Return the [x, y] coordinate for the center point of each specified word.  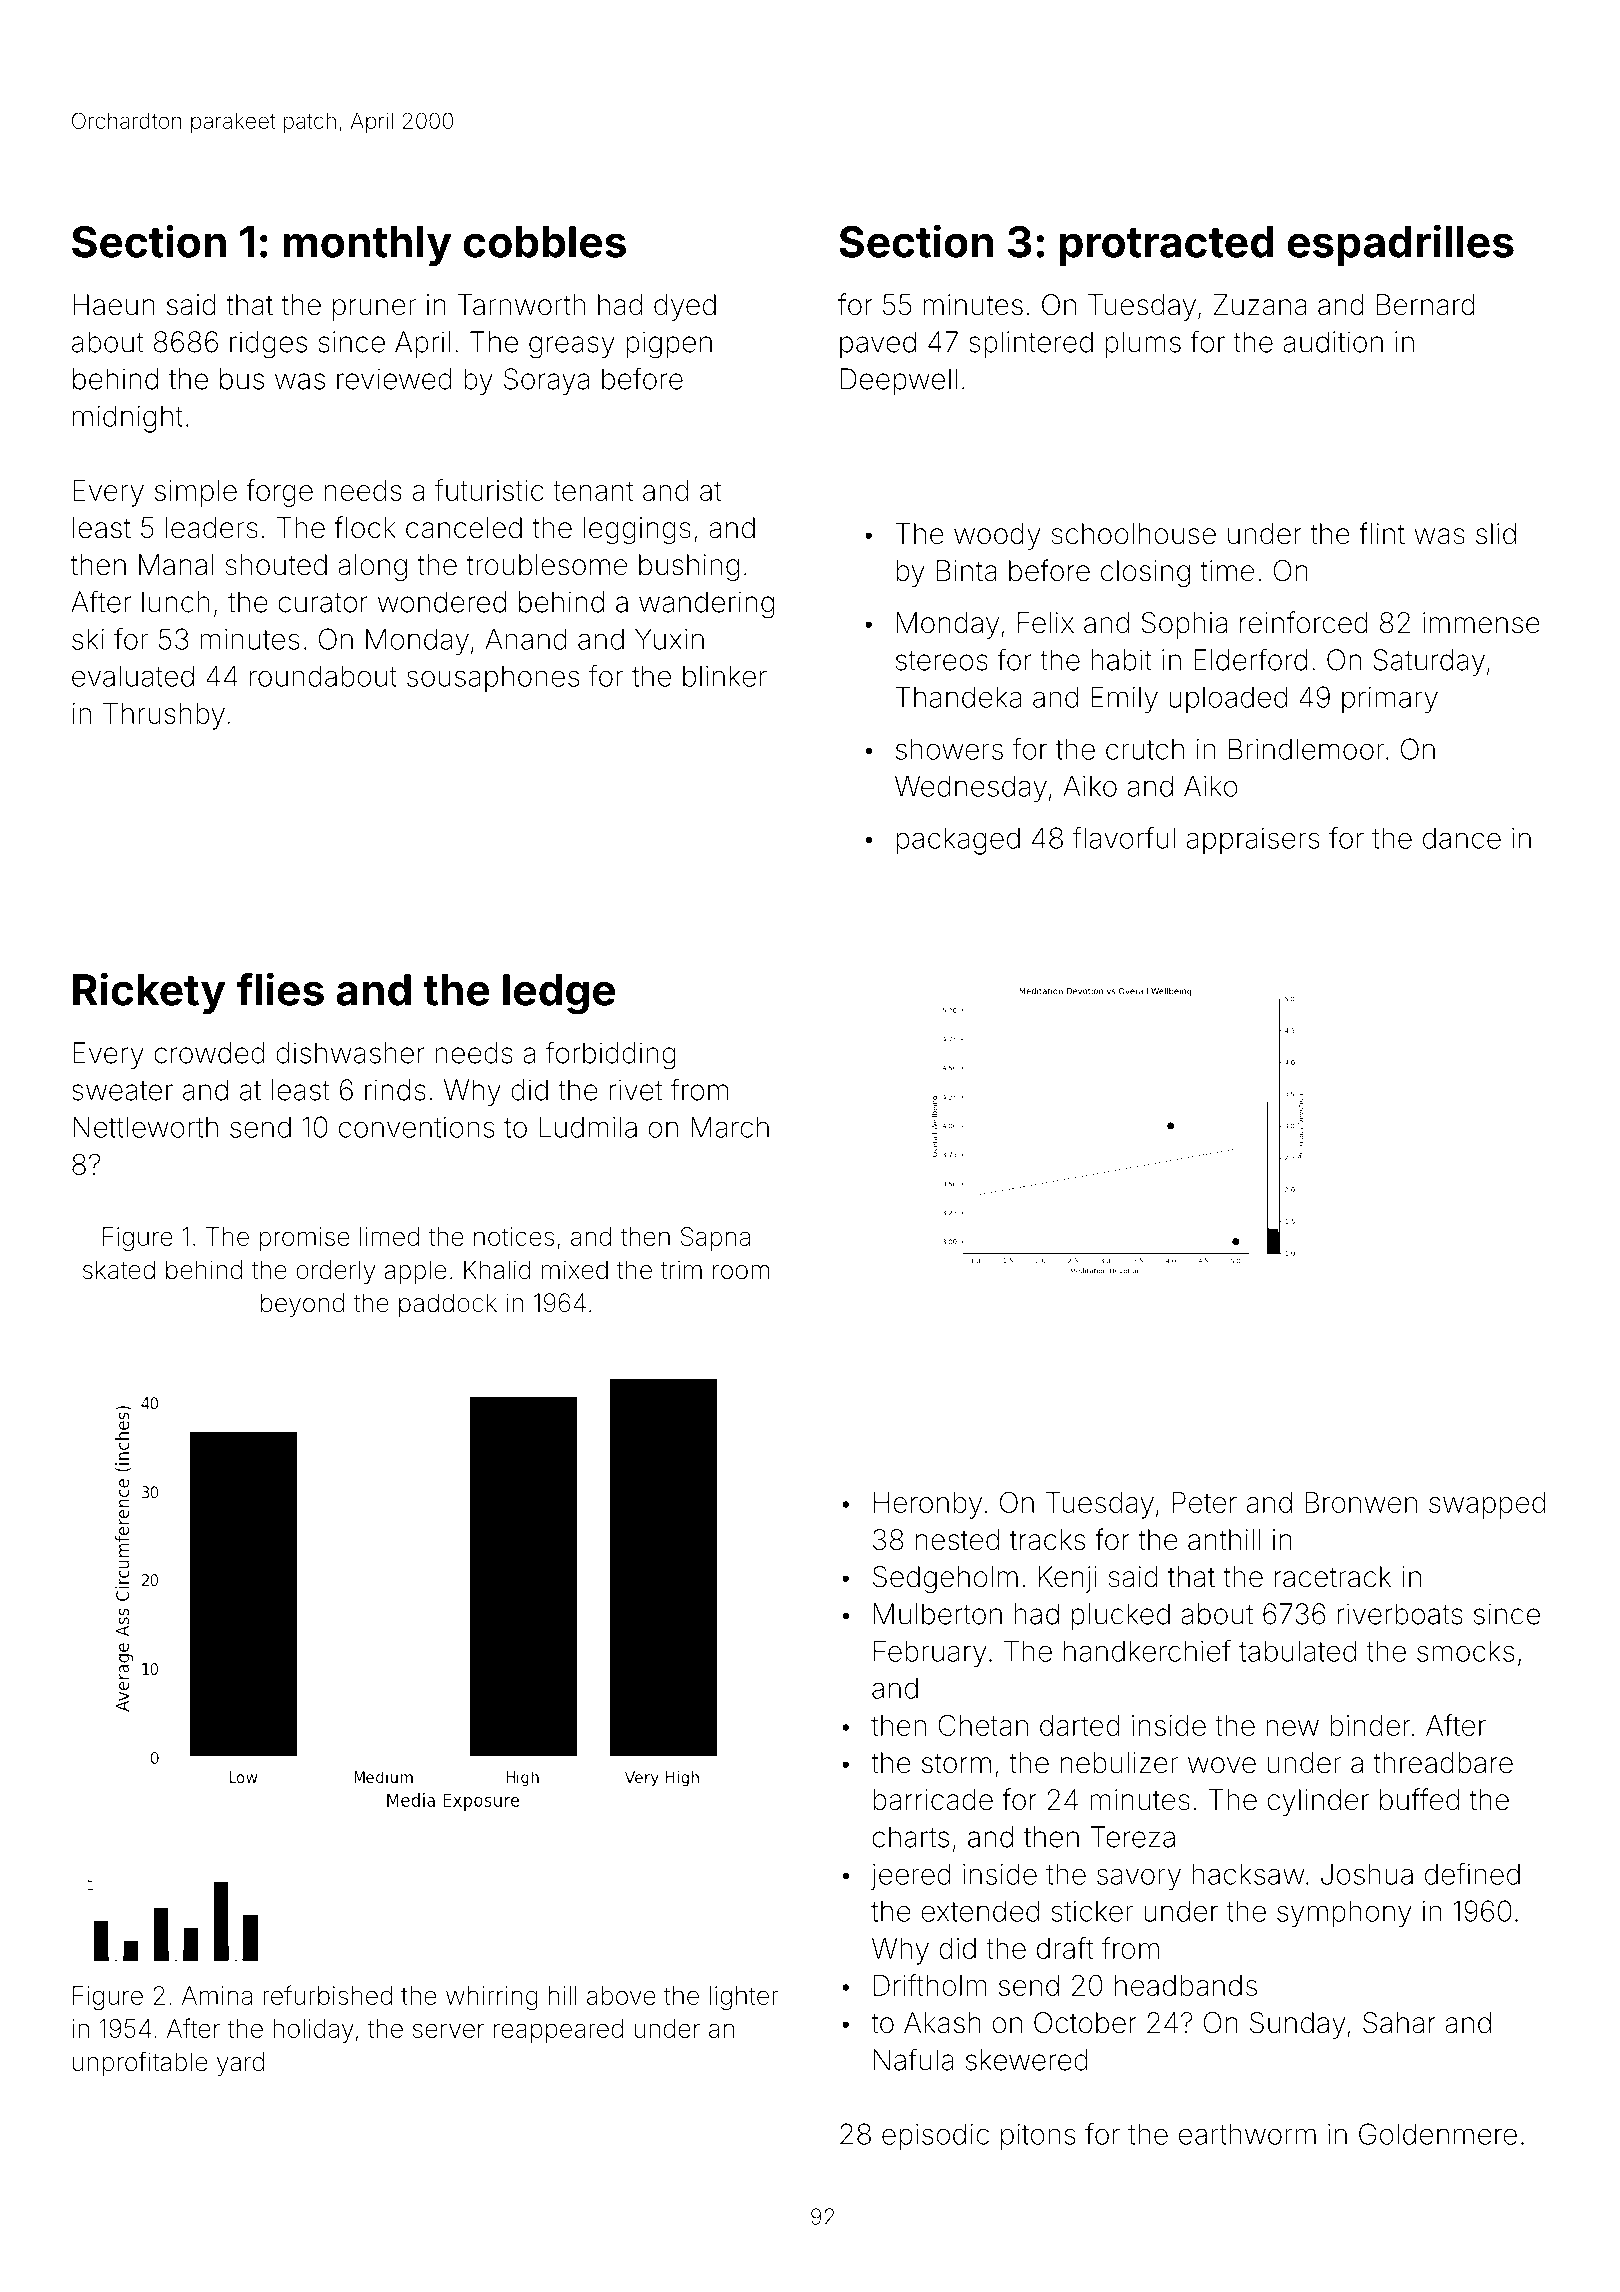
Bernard [1426, 305]
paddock [448, 1305]
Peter [1204, 1502]
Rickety [149, 993]
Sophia [1184, 625]
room [741, 1272]
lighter [744, 1998]
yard [240, 2064]
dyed [685, 307]
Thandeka [958, 697]
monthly [367, 246]
